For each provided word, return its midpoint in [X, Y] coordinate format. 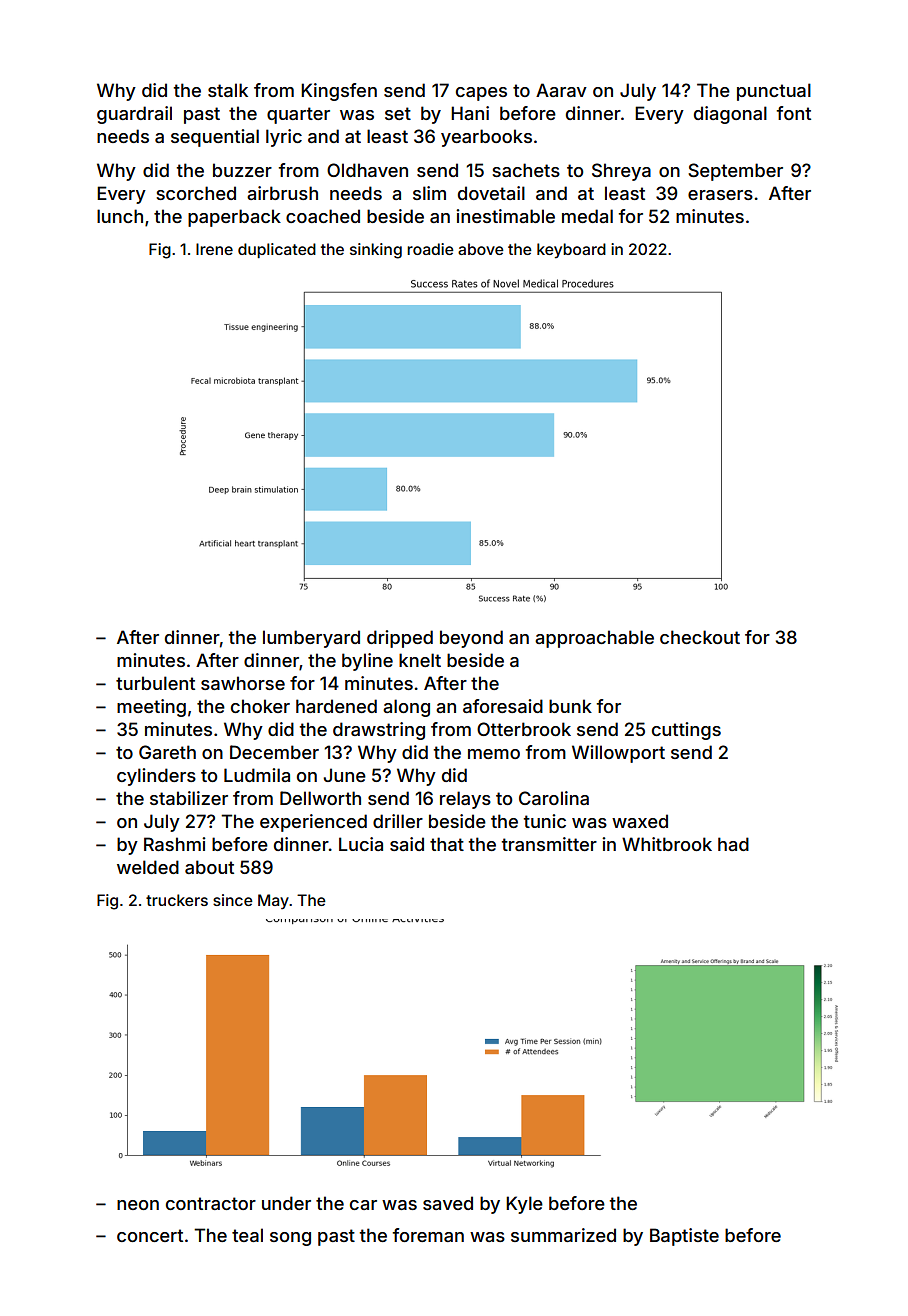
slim [429, 193]
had [733, 844]
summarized [563, 1235]
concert [150, 1235]
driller [398, 821]
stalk [228, 90]
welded [148, 867]
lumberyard [311, 639]
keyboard [571, 251]
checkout [700, 637]
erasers [720, 195]
